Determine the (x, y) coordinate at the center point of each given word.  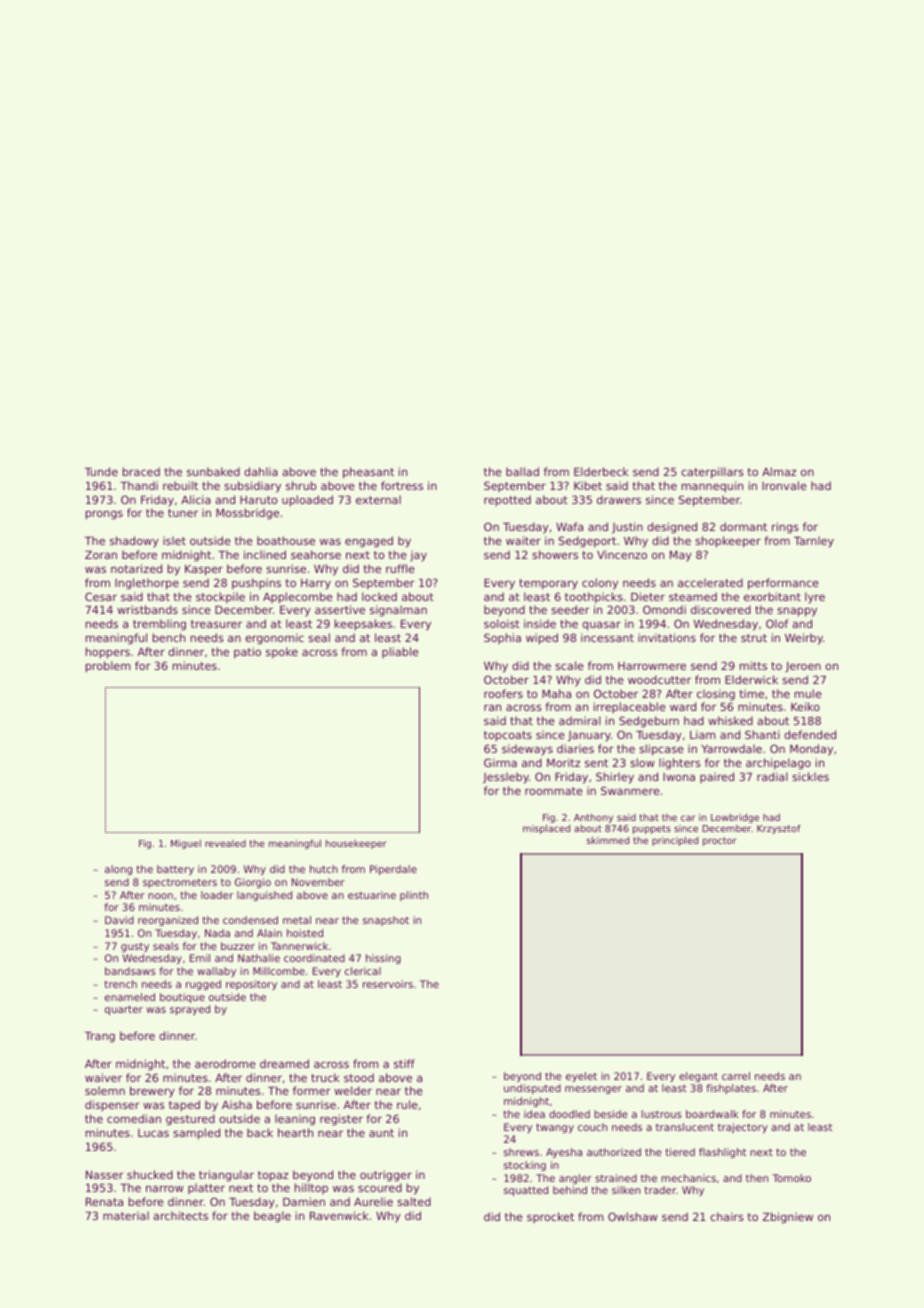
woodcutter (659, 679)
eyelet (581, 1077)
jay (418, 556)
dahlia (261, 471)
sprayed (190, 1010)
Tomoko (791, 1178)
